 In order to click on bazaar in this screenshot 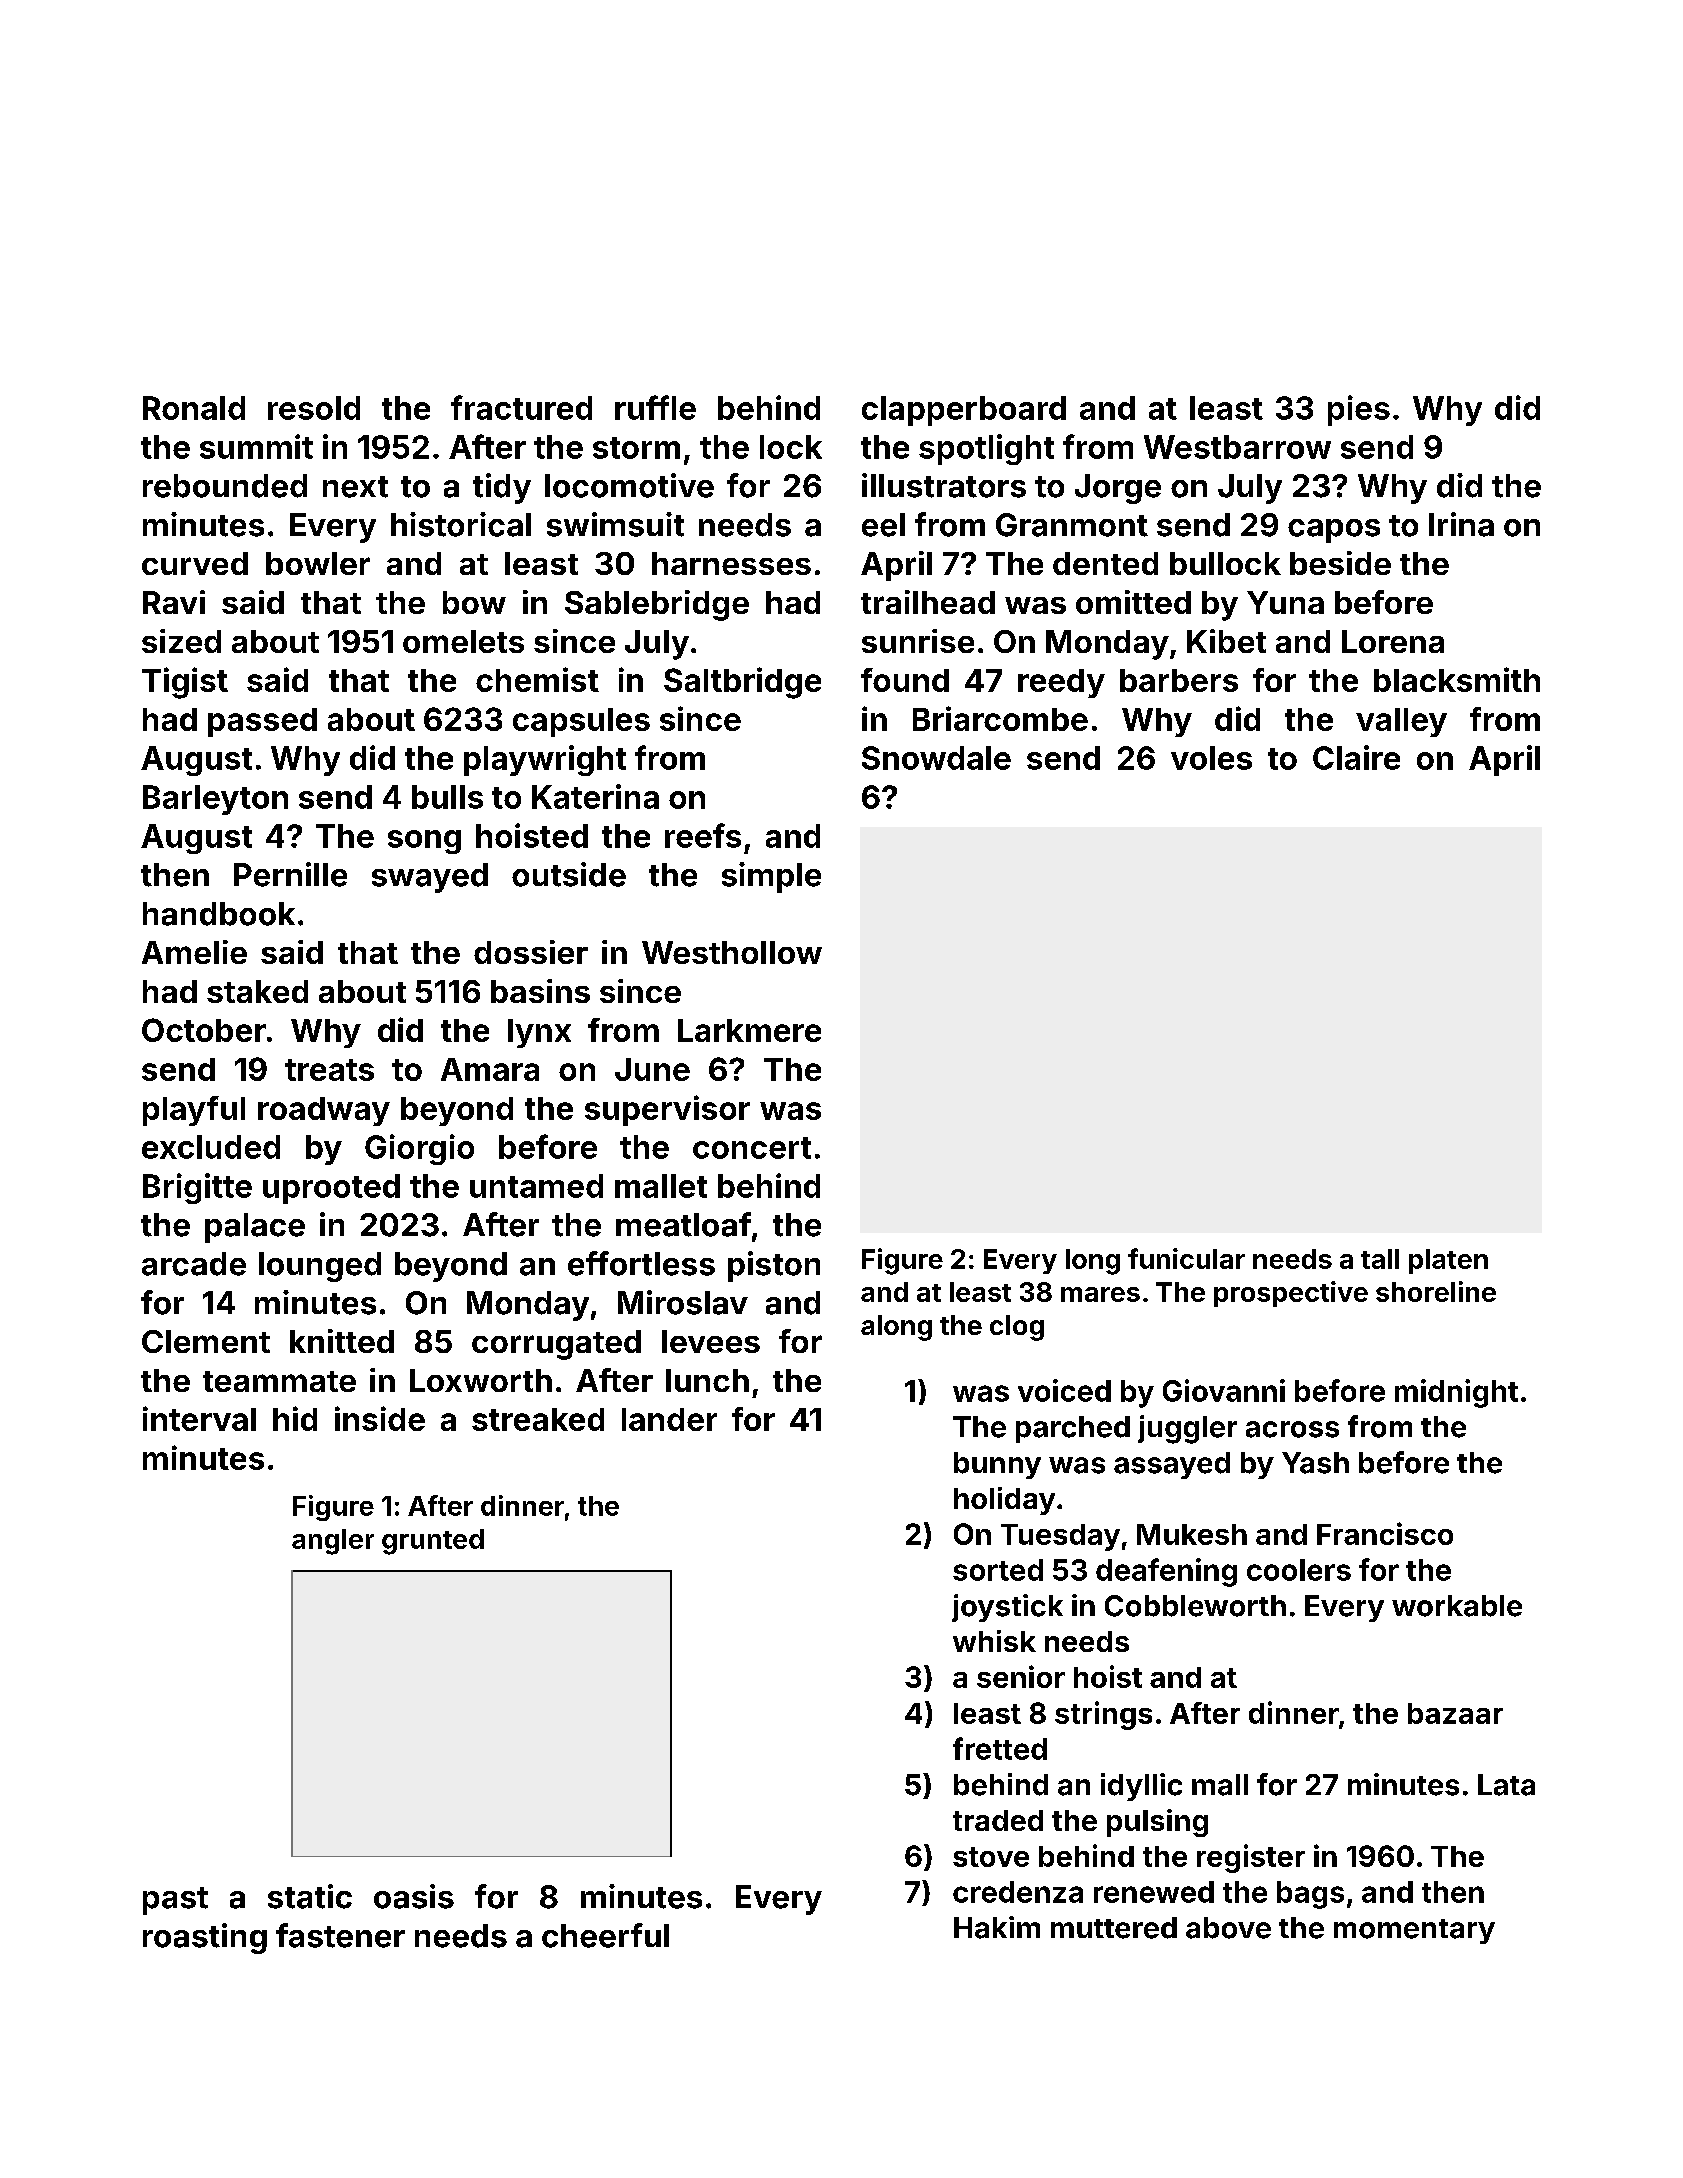, I will do `click(1455, 1713)`.
